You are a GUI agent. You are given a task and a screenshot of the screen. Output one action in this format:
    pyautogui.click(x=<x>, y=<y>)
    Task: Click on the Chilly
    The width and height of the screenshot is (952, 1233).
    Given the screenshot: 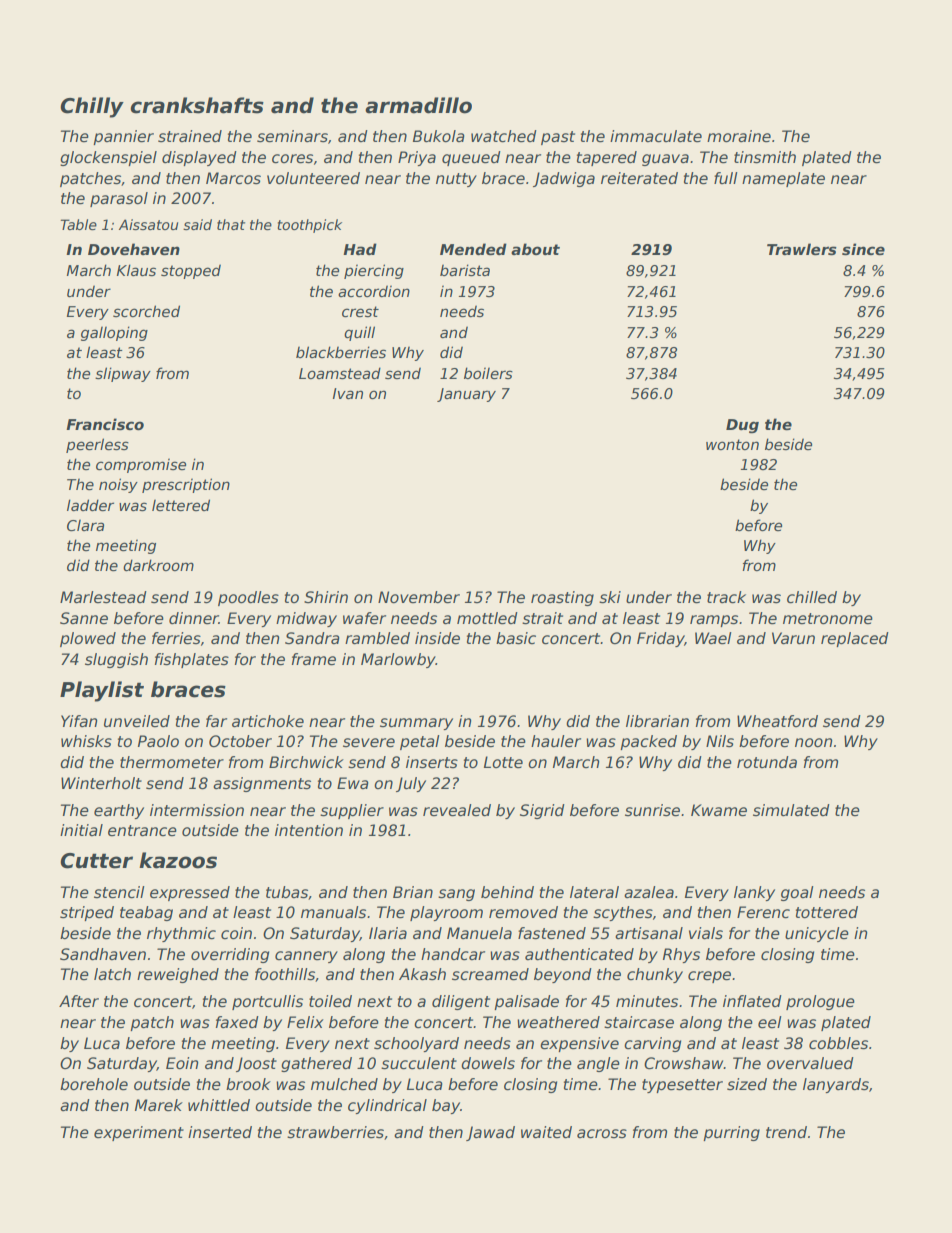 What is the action you would take?
    pyautogui.click(x=92, y=107)
